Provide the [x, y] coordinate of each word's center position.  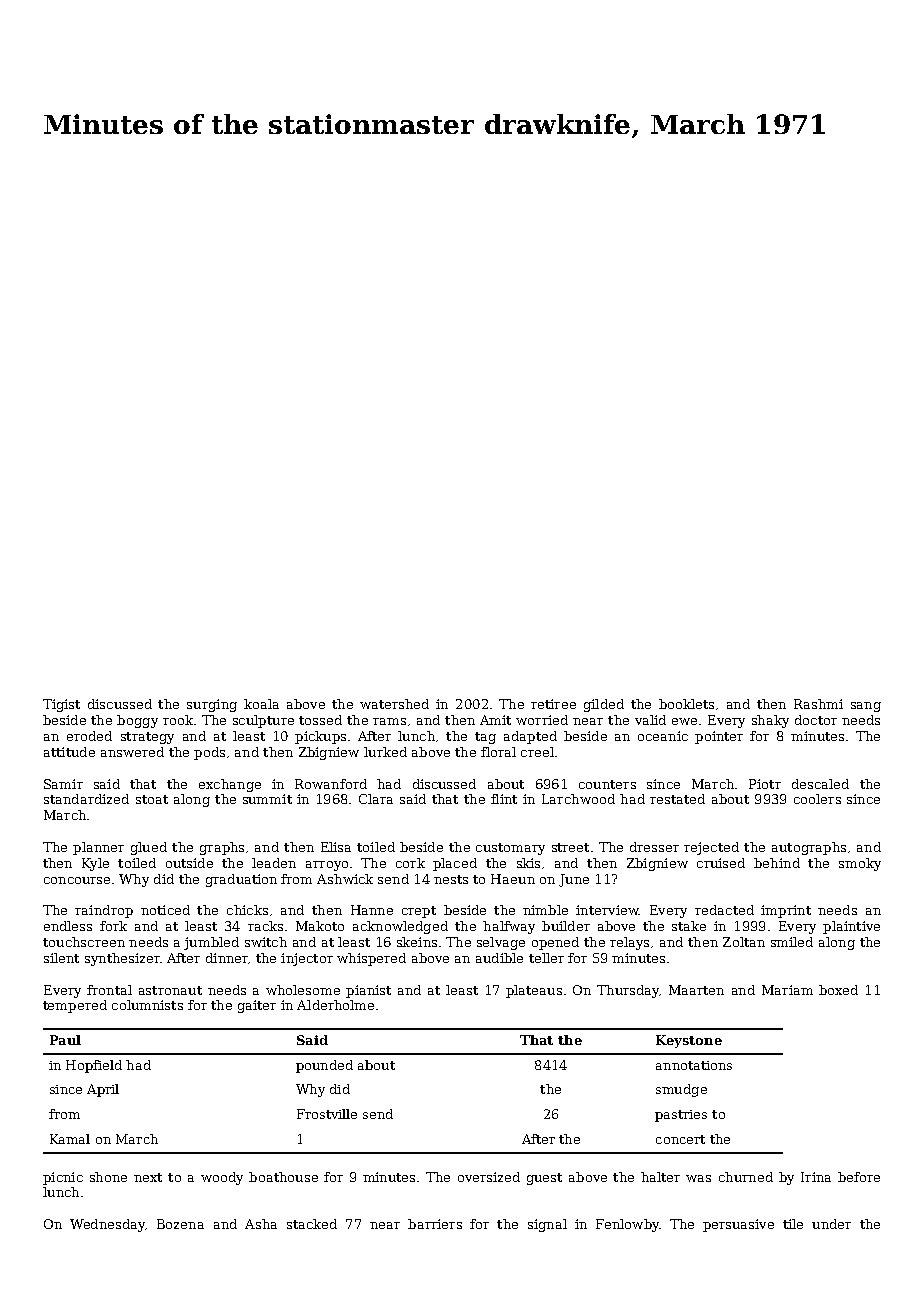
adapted [530, 737]
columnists [147, 1005]
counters [607, 784]
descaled [820, 784]
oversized [489, 1177]
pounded [324, 1066]
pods [209, 753]
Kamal [70, 1139]
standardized [86, 799]
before [859, 1177]
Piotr [765, 784]
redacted [724, 910]
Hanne [372, 910]
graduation [241, 880]
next [148, 1177]
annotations [694, 1065]
